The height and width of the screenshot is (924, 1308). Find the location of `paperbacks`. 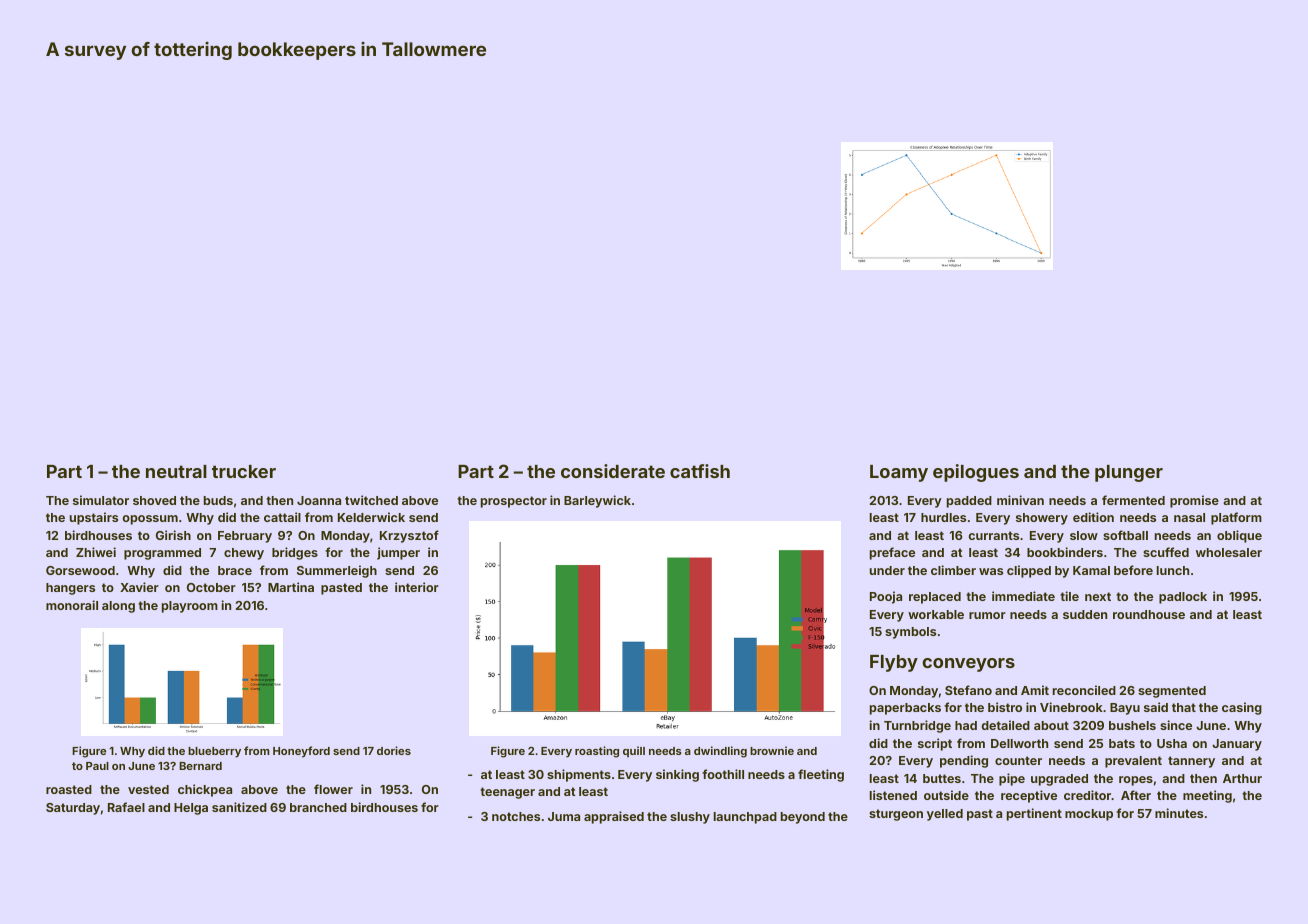

paperbacks is located at coordinates (905, 709).
